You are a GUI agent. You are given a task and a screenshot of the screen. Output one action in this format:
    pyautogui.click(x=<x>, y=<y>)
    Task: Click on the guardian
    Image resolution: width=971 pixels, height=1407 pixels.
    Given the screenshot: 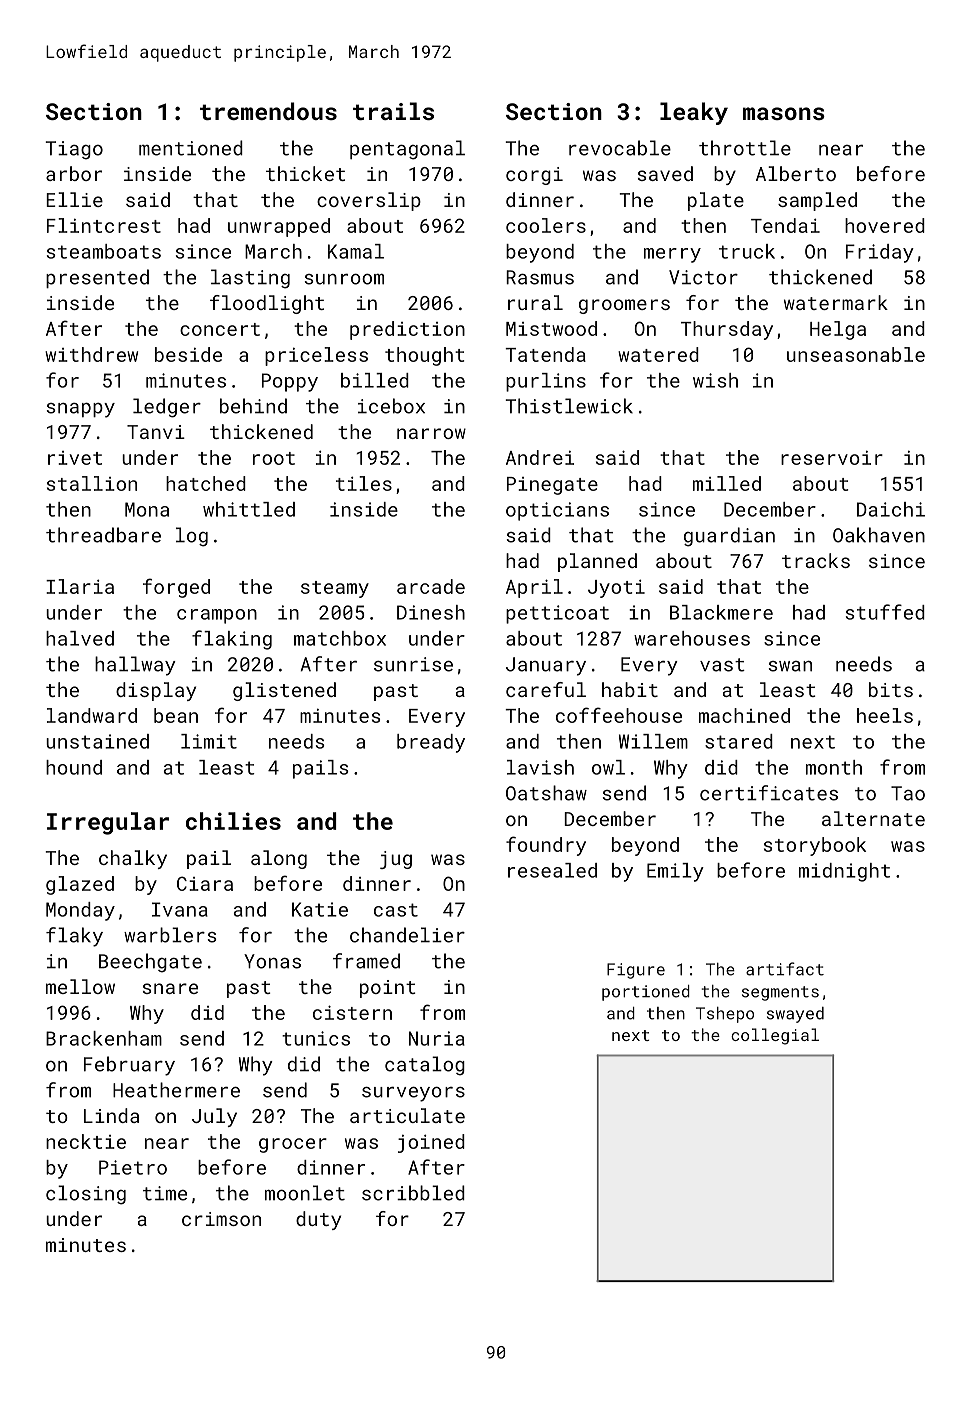 What is the action you would take?
    pyautogui.click(x=729, y=537)
